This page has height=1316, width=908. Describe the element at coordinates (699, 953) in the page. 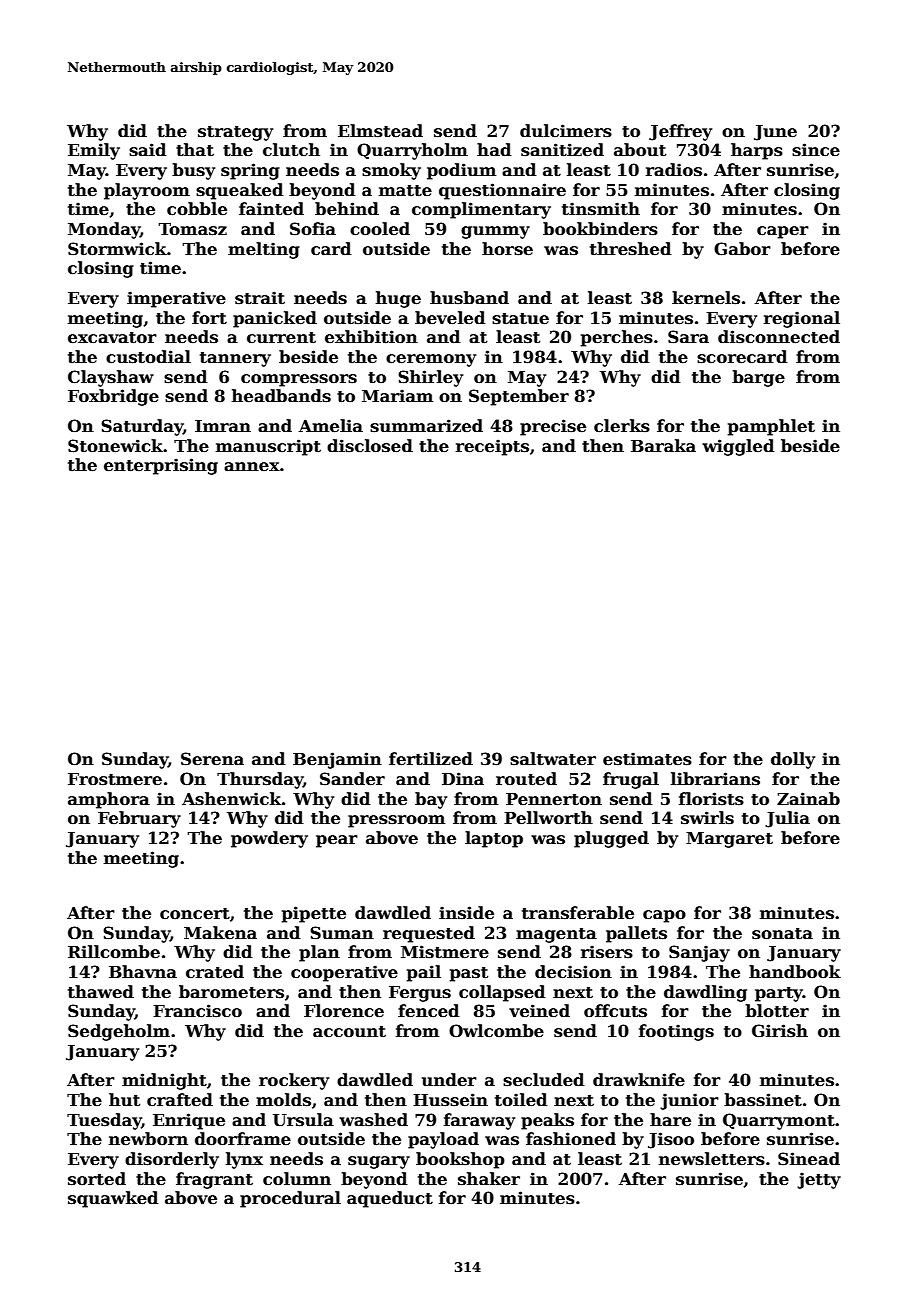

I see `Sanjay` at that location.
